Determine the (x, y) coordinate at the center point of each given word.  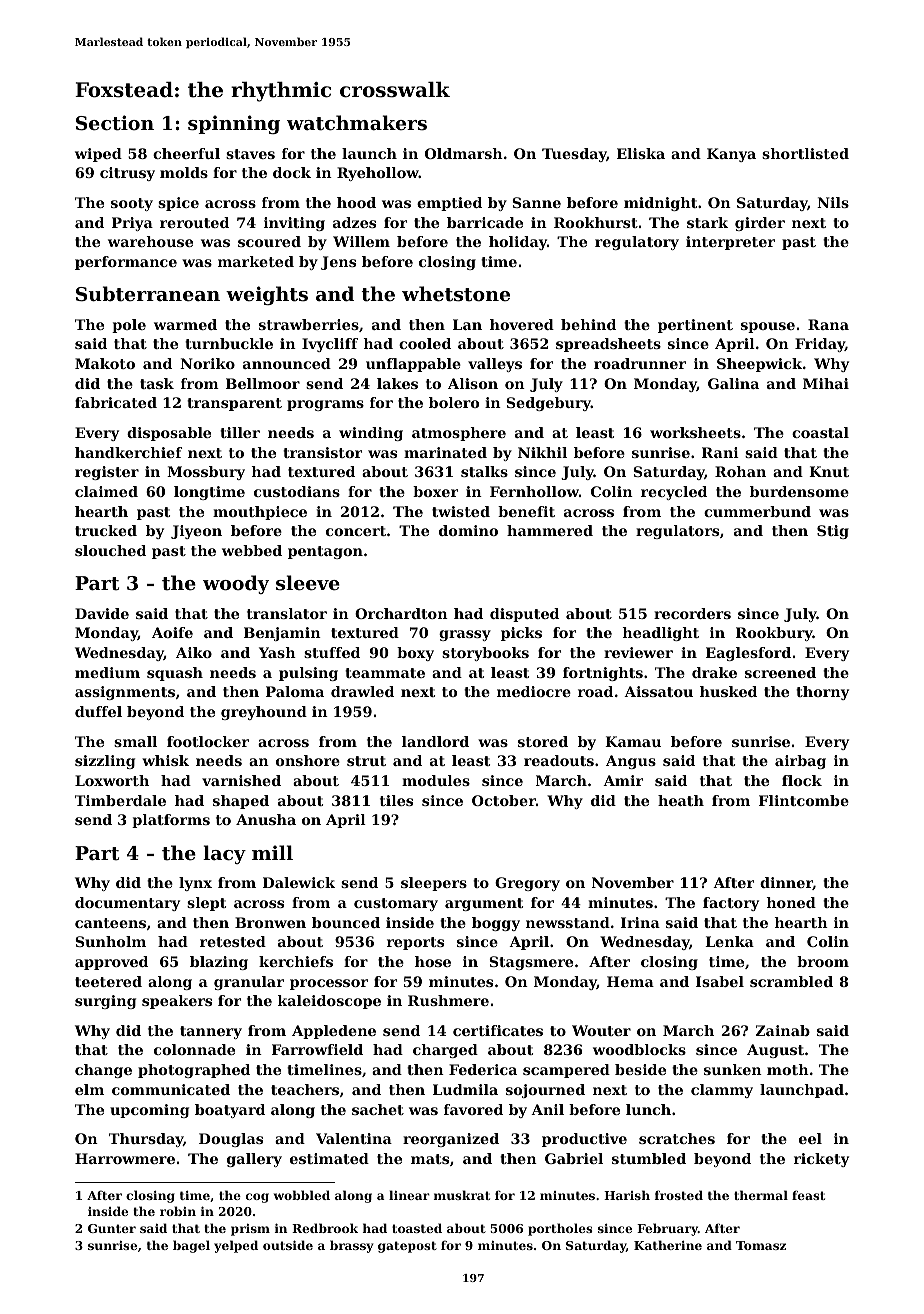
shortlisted (805, 153)
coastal (820, 432)
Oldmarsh (464, 153)
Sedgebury (548, 404)
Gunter (112, 1228)
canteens (110, 923)
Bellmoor (263, 383)
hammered (550, 530)
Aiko (194, 652)
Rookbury (774, 634)
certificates (498, 1030)
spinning (234, 124)
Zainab (783, 1030)
